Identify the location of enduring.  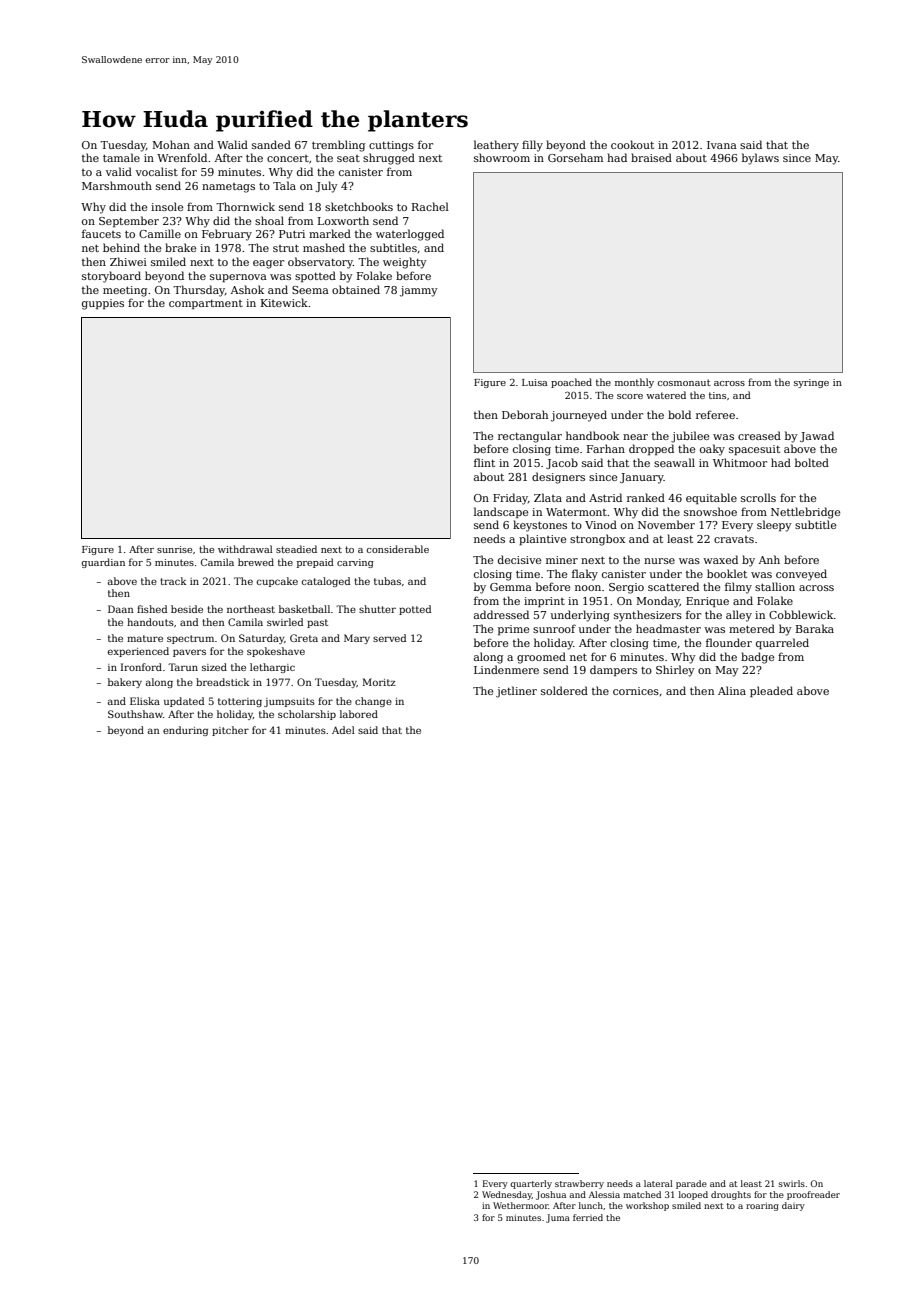
(185, 731).
